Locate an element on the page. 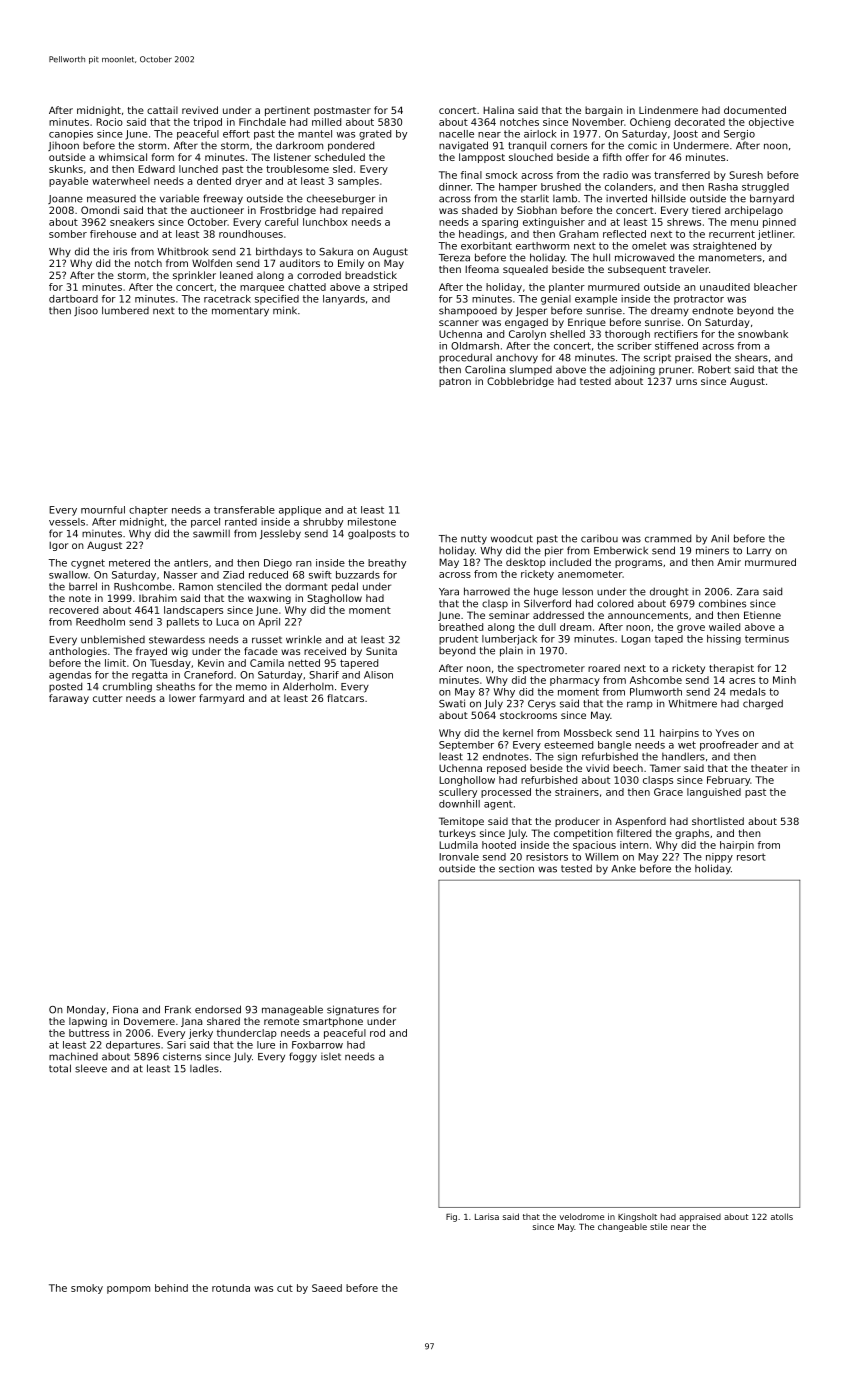  behind is located at coordinates (171, 1288).
